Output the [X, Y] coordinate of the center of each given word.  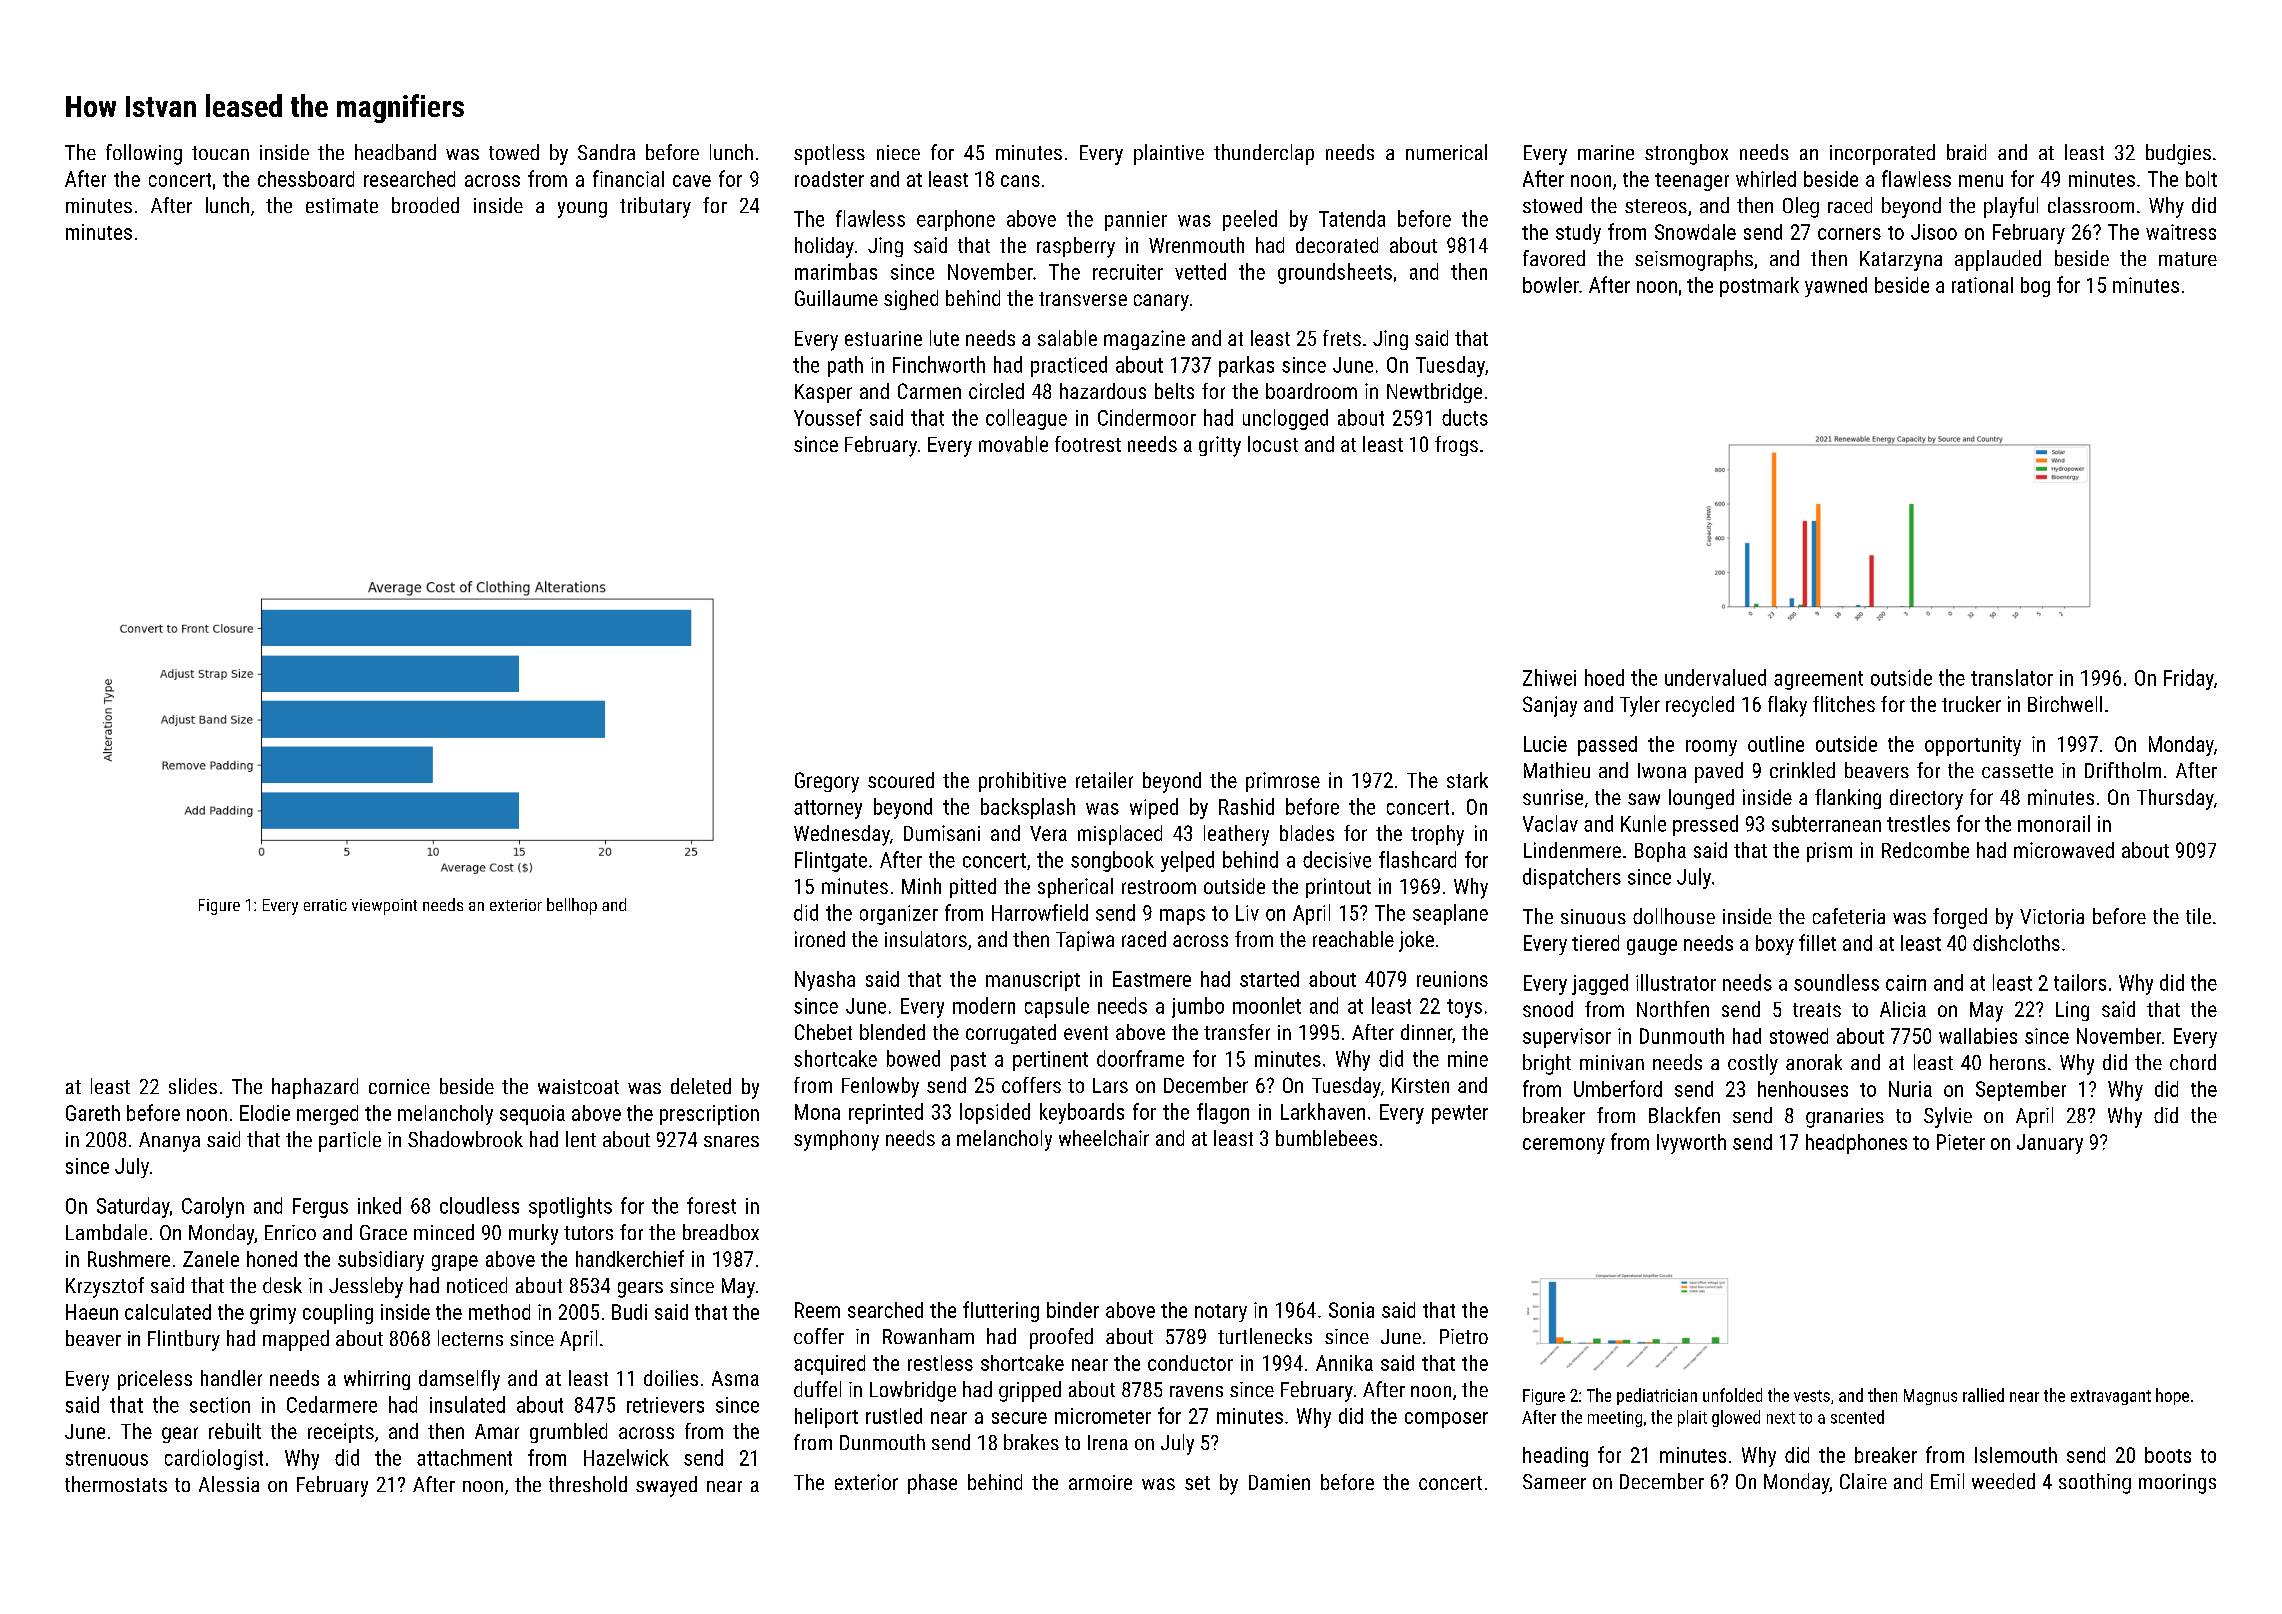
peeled [1250, 220]
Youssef [828, 417]
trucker [1971, 704]
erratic [325, 905]
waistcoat [578, 1086]
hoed [1604, 677]
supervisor [1567, 1038]
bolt [2201, 179]
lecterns [470, 1338]
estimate [342, 205]
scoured [901, 780]
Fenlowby [880, 1087]
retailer [1104, 780]
